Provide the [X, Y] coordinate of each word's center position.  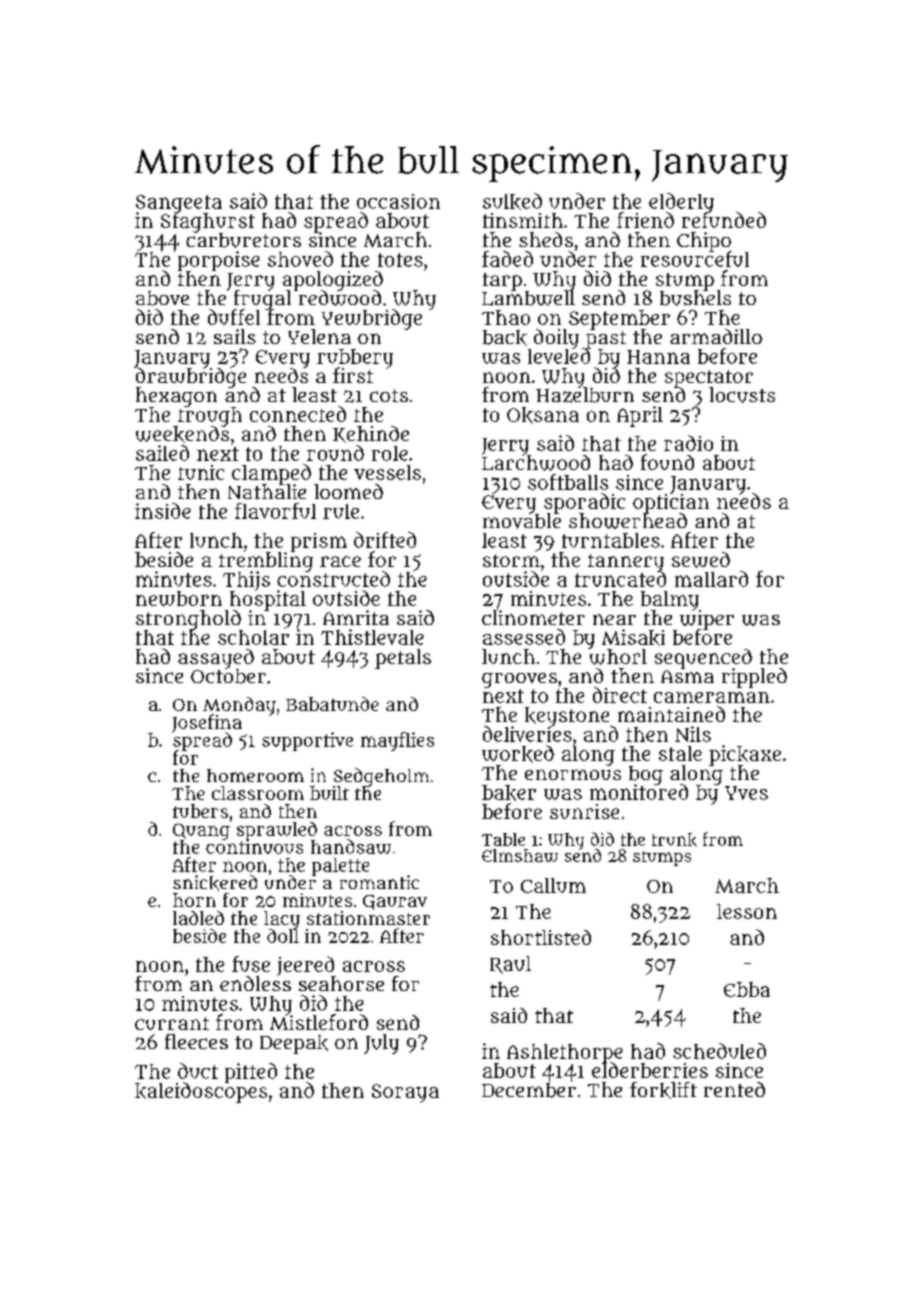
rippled [754, 678]
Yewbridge [372, 319]
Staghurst [208, 223]
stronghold [188, 620]
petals [403, 659]
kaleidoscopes [201, 1093]
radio [688, 443]
